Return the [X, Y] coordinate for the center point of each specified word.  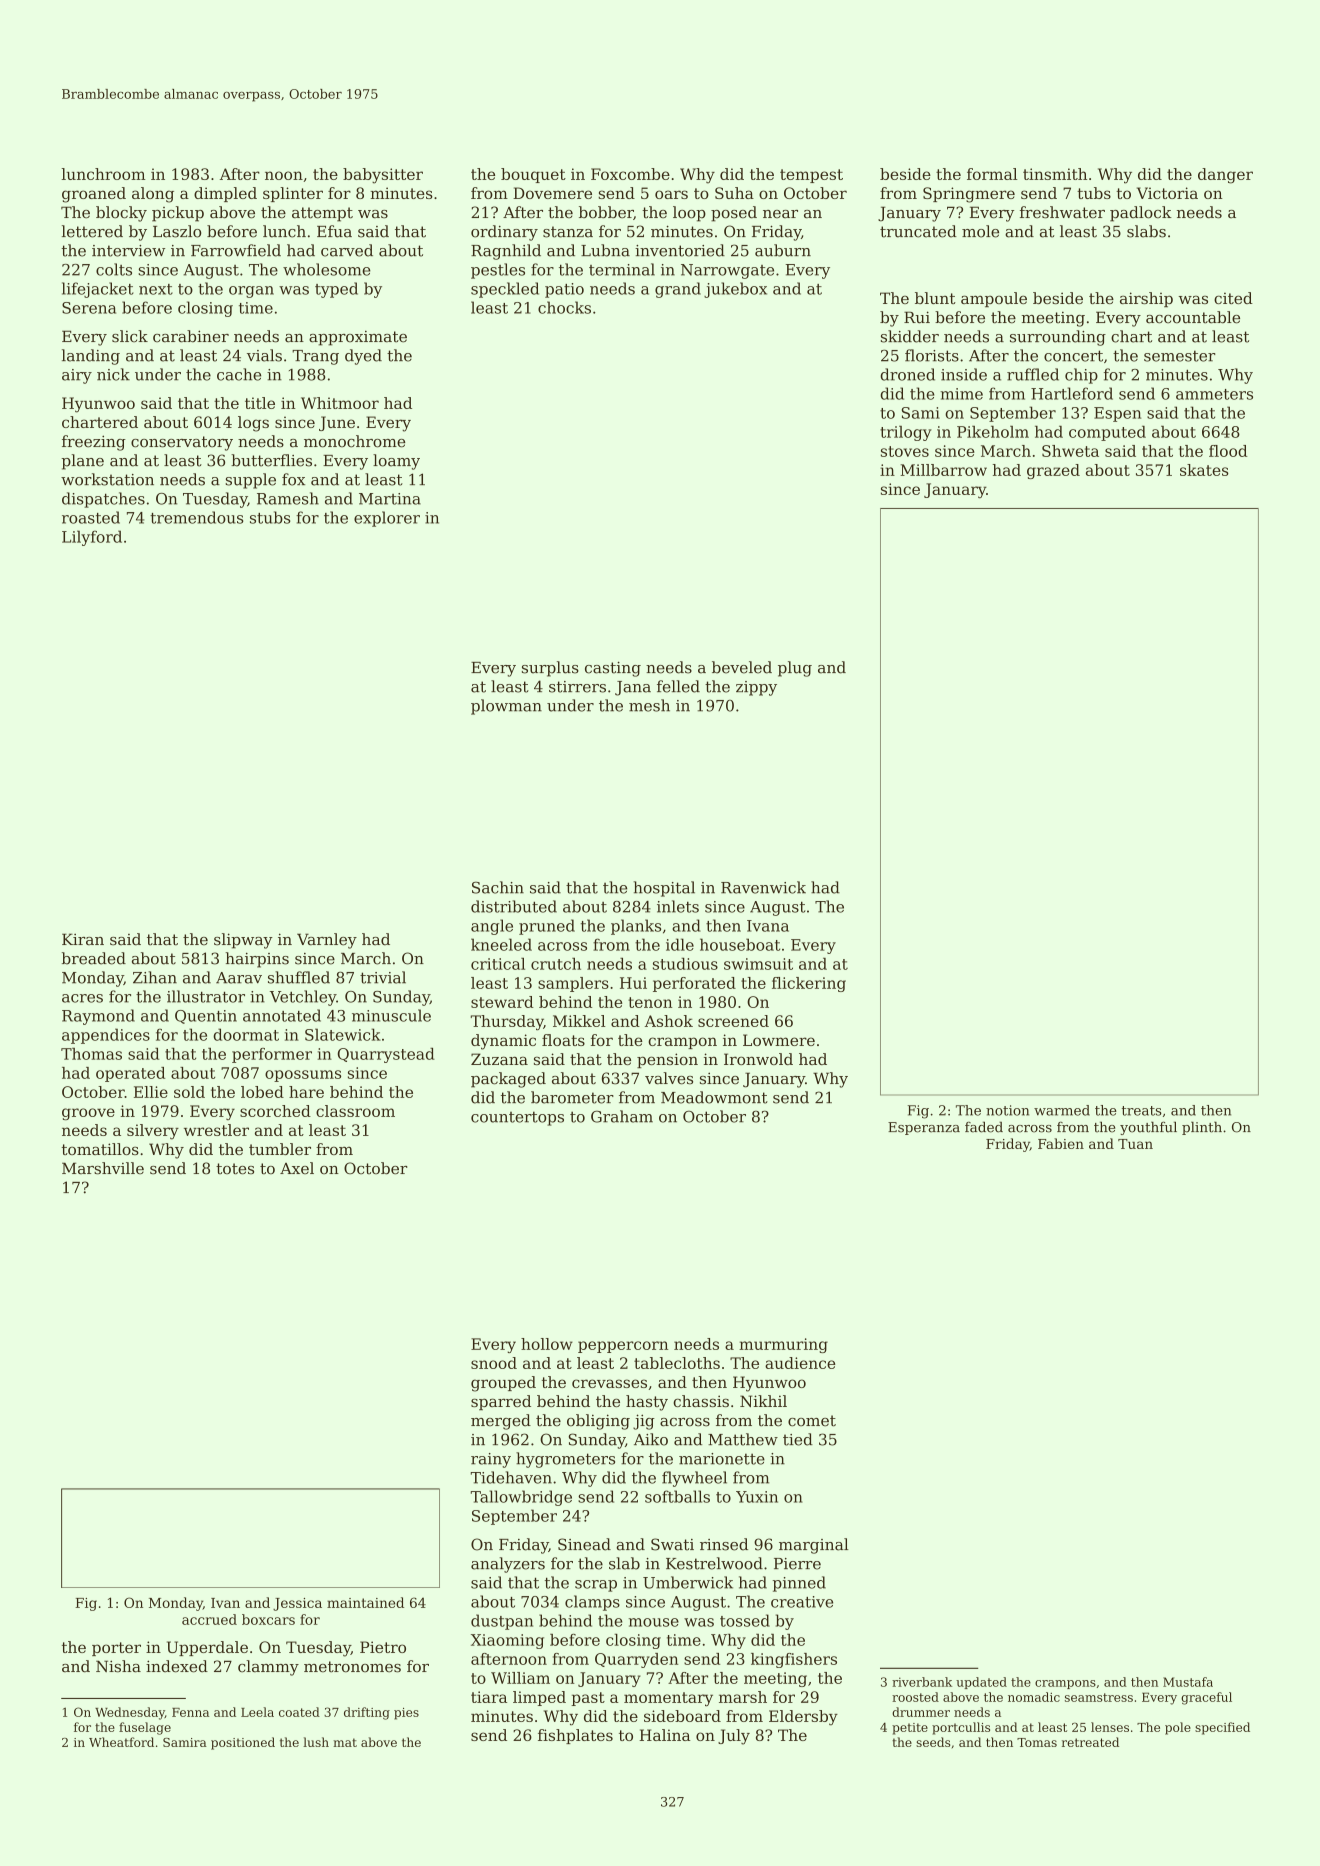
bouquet [533, 175]
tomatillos [100, 1149]
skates [1204, 470]
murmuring [783, 1345]
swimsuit [758, 964]
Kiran [83, 939]
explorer [387, 519]
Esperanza [924, 1128]
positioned [243, 1743]
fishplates [575, 1736]
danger [1225, 176]
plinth [1202, 1128]
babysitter [383, 176]
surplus [550, 669]
